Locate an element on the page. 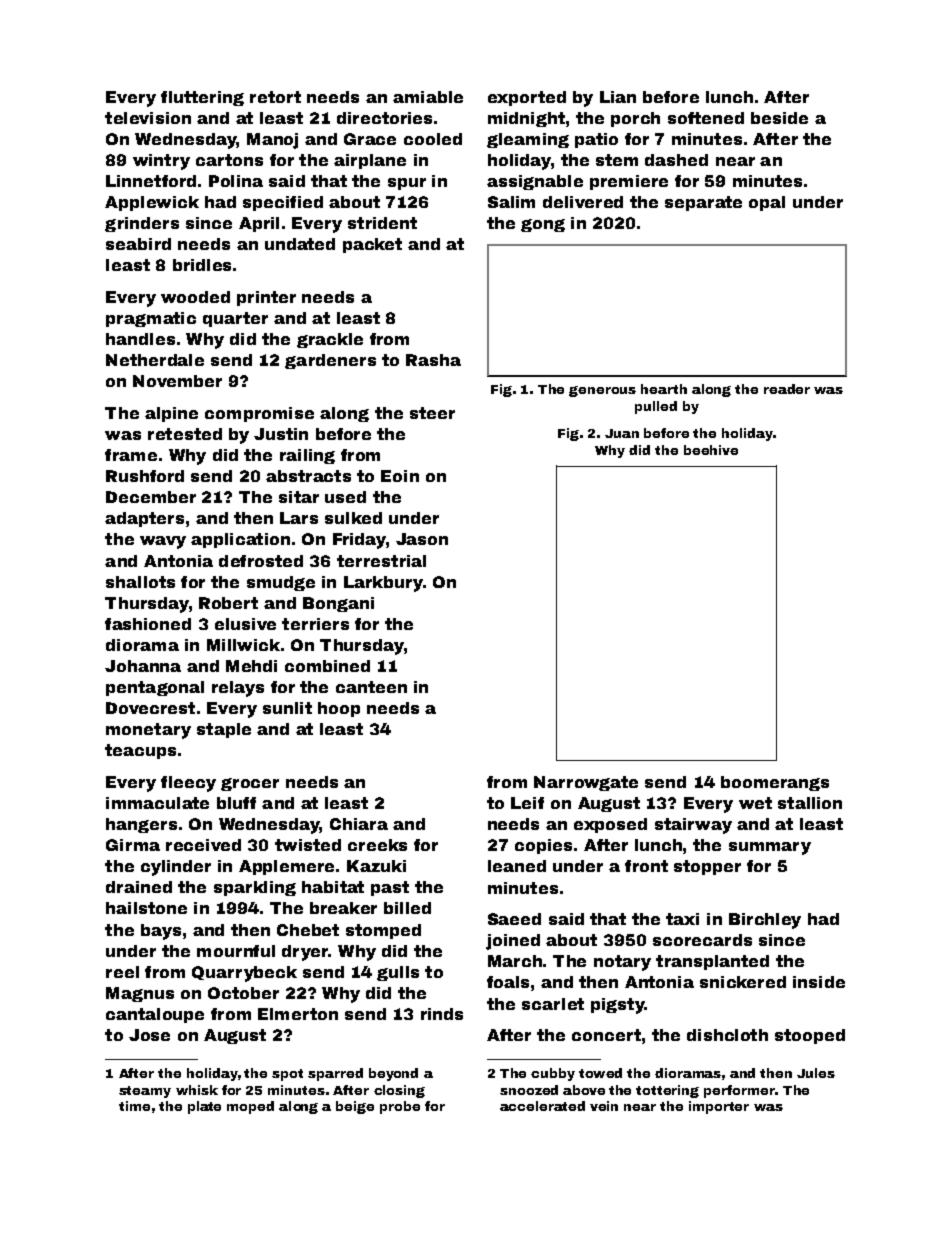  time is located at coordinates (134, 1106).
